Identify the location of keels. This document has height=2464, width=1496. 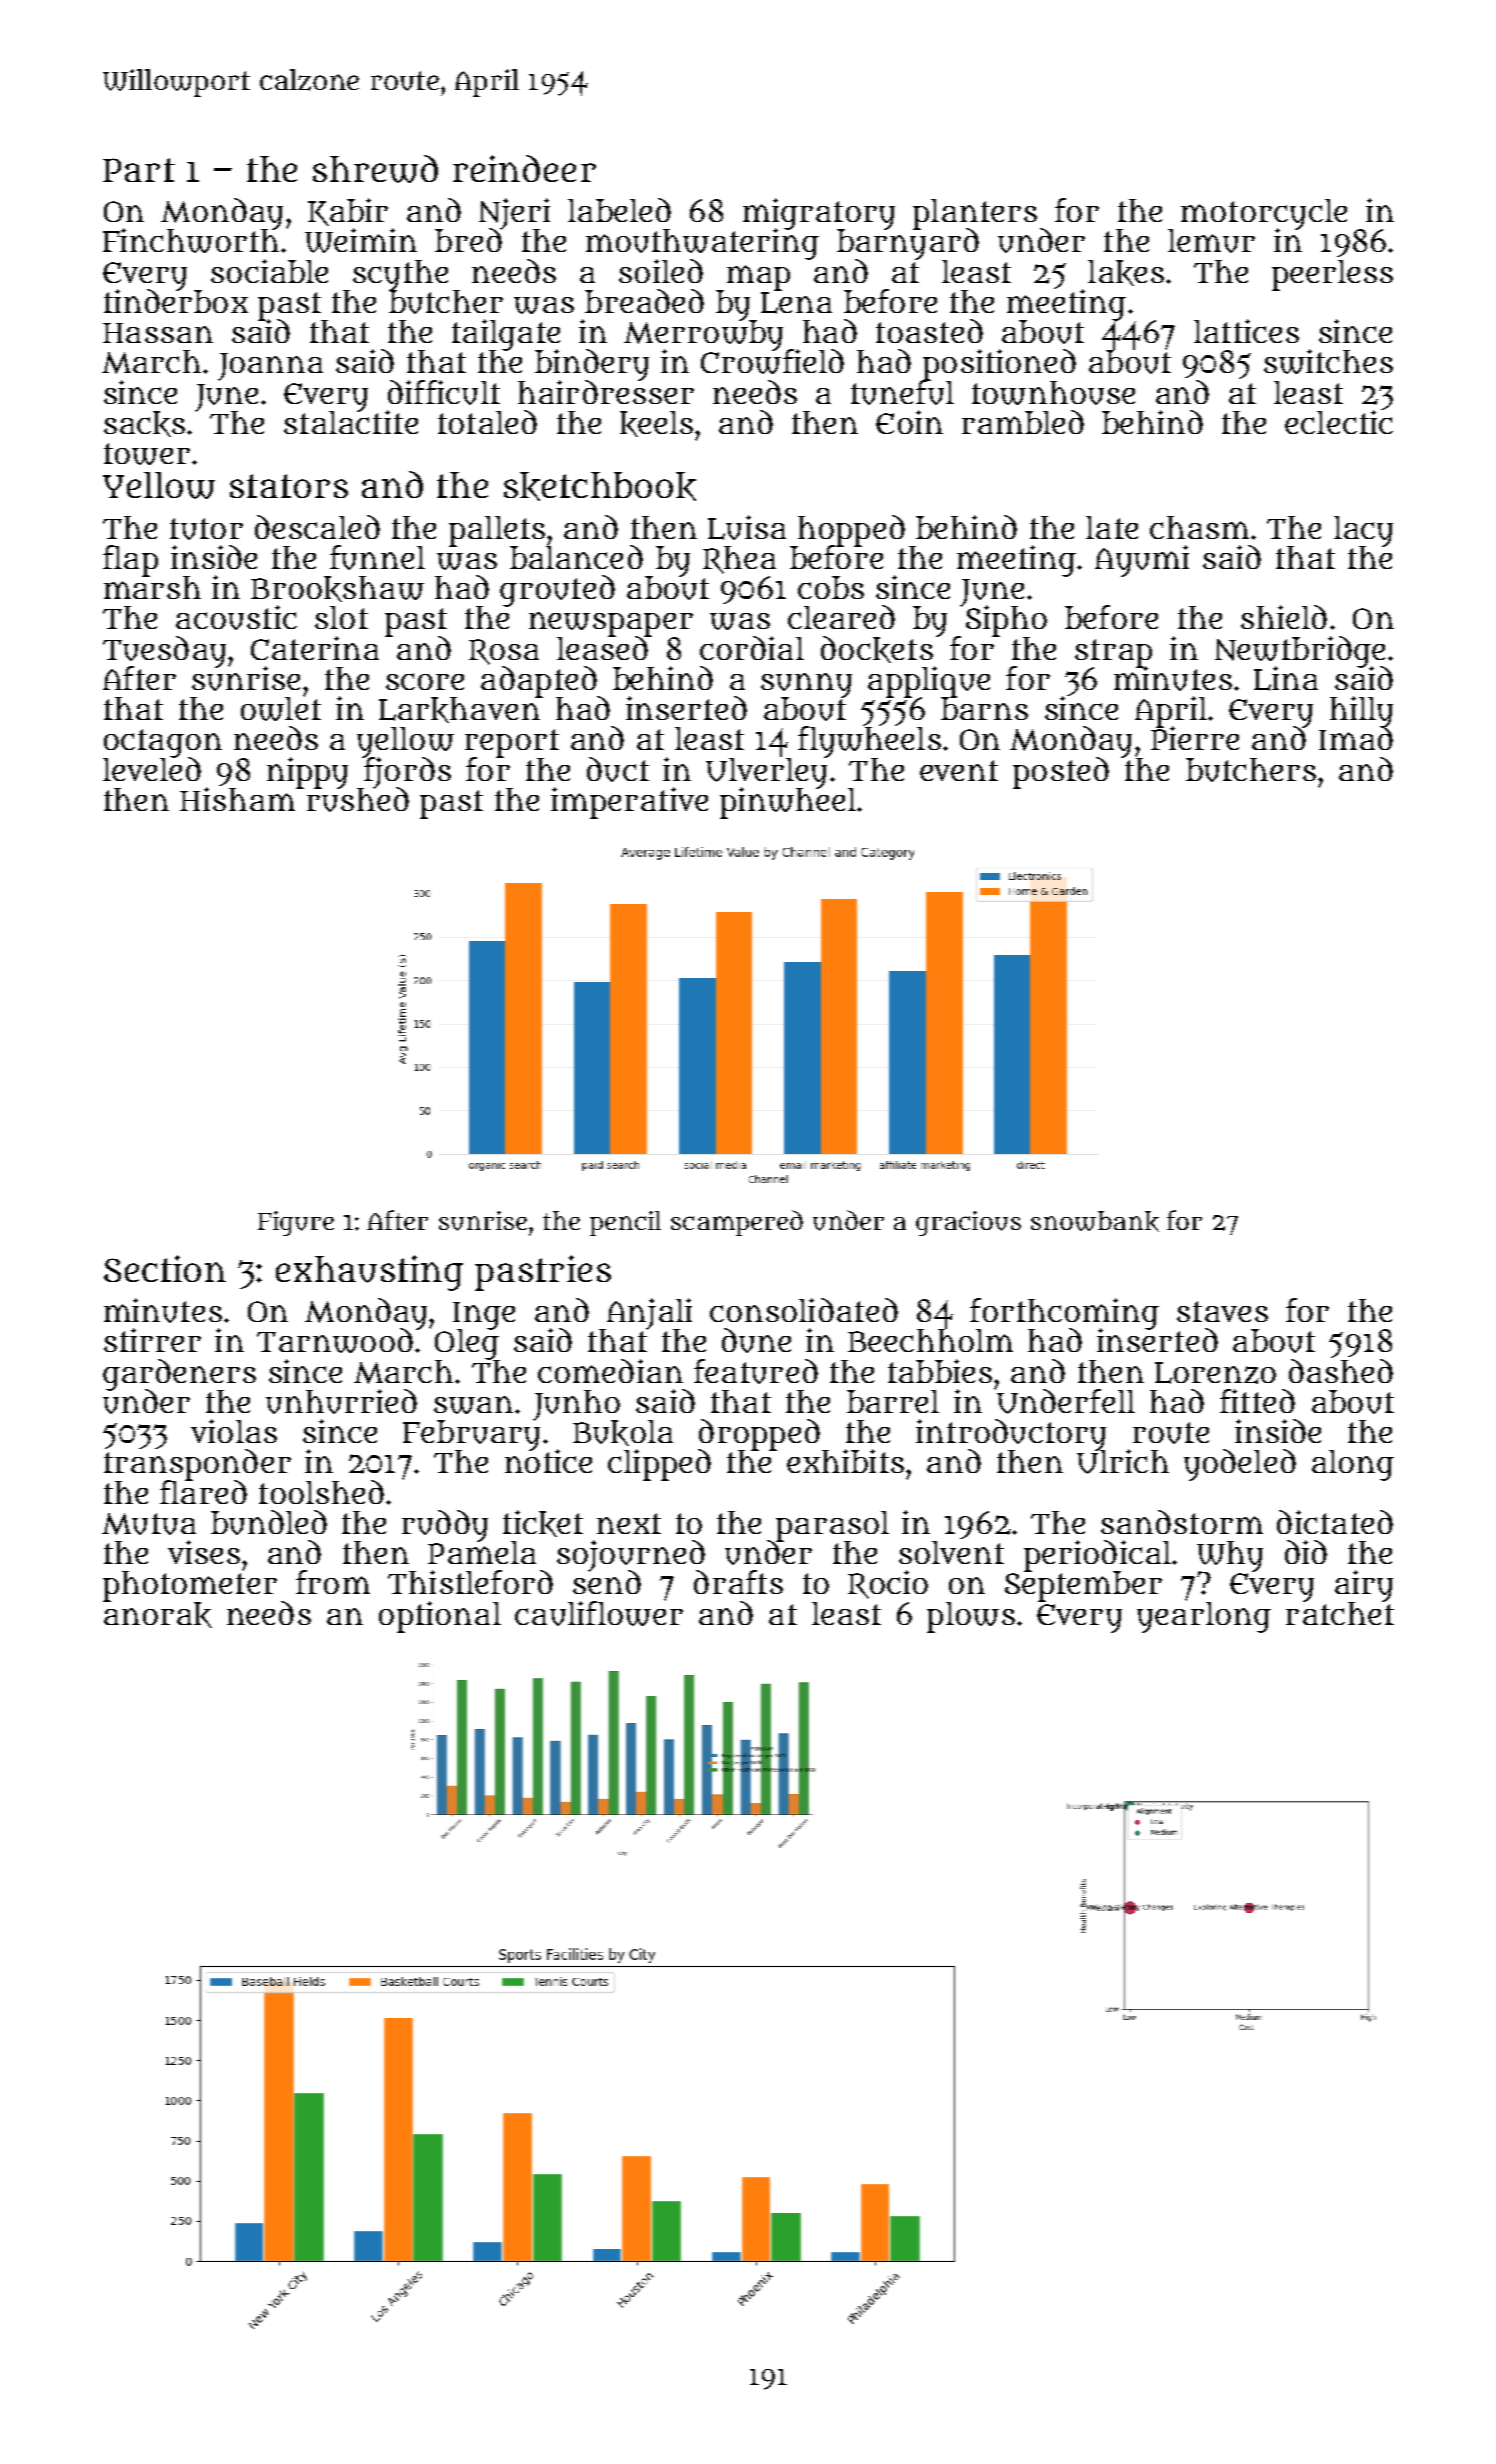
(656, 424).
